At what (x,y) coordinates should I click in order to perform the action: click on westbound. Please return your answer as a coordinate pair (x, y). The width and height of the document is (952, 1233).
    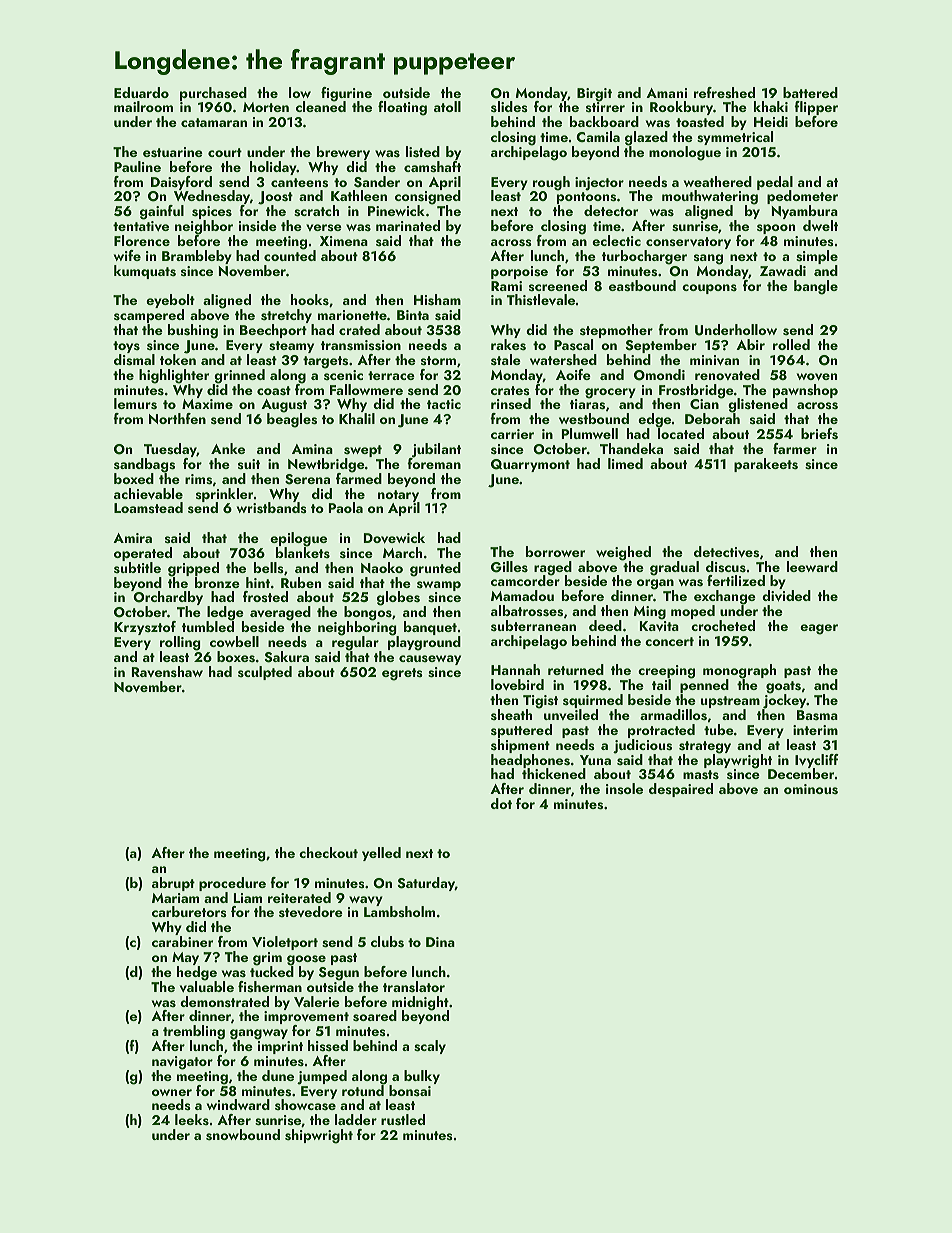
    Looking at the image, I should click on (594, 419).
